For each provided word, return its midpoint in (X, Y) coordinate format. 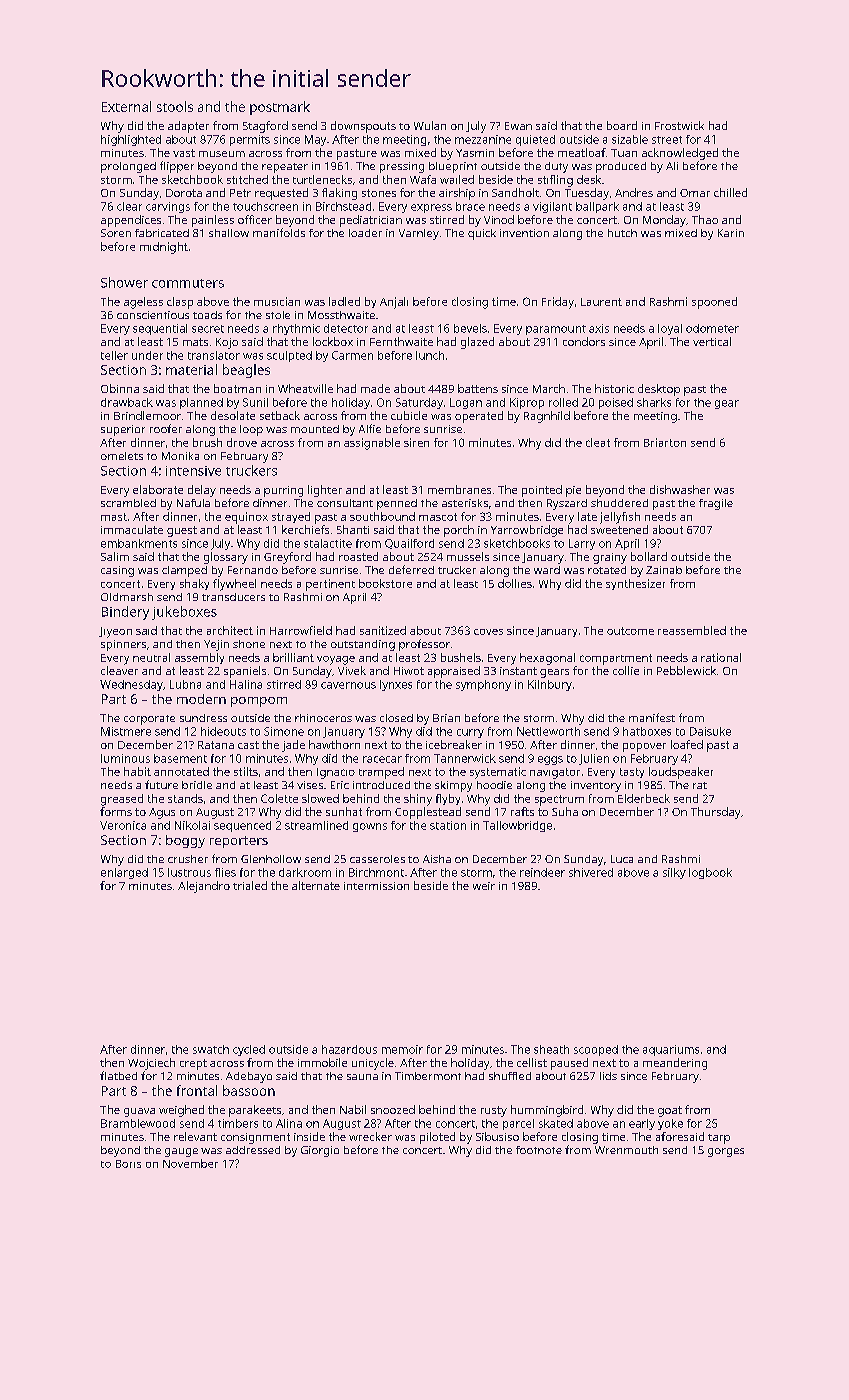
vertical (712, 341)
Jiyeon (115, 632)
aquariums (671, 1050)
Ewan (518, 126)
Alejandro (204, 887)
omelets (122, 456)
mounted (315, 429)
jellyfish (620, 518)
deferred (411, 569)
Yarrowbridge (527, 531)
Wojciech (151, 1064)
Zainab (664, 570)
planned (201, 403)
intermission (376, 886)
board (622, 125)
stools (175, 106)
